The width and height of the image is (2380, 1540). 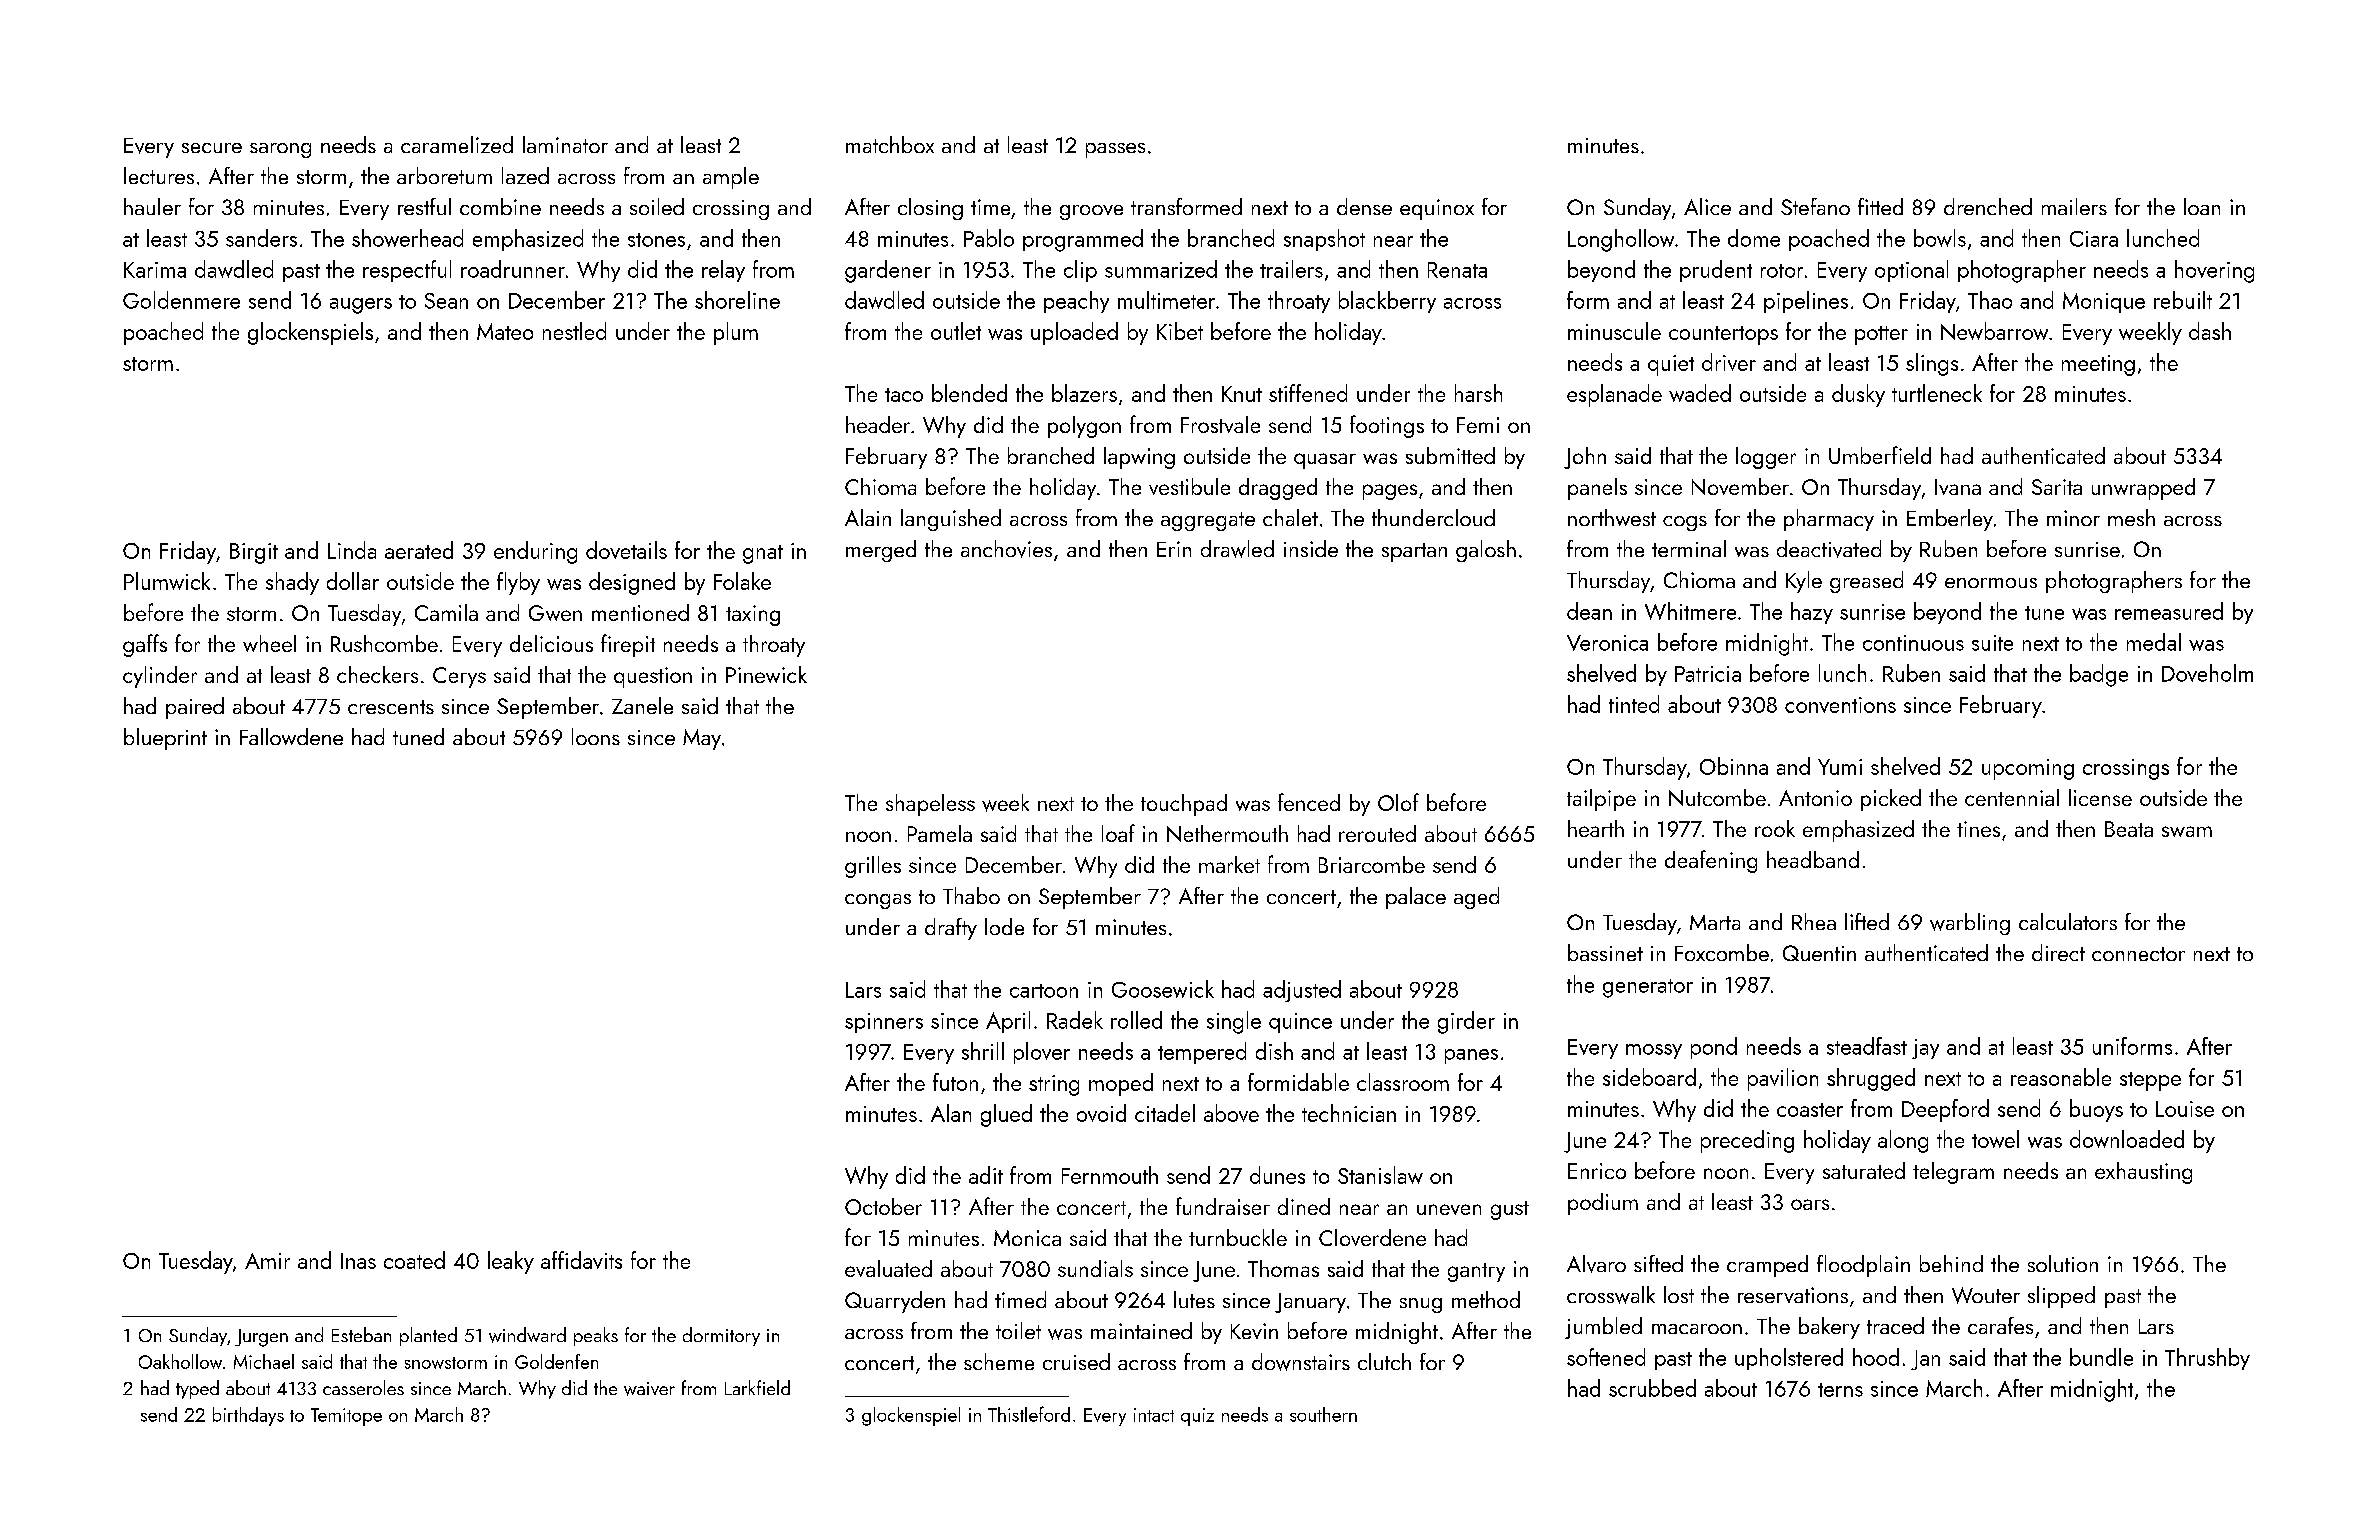 I want to click on loan, so click(x=2202, y=206).
